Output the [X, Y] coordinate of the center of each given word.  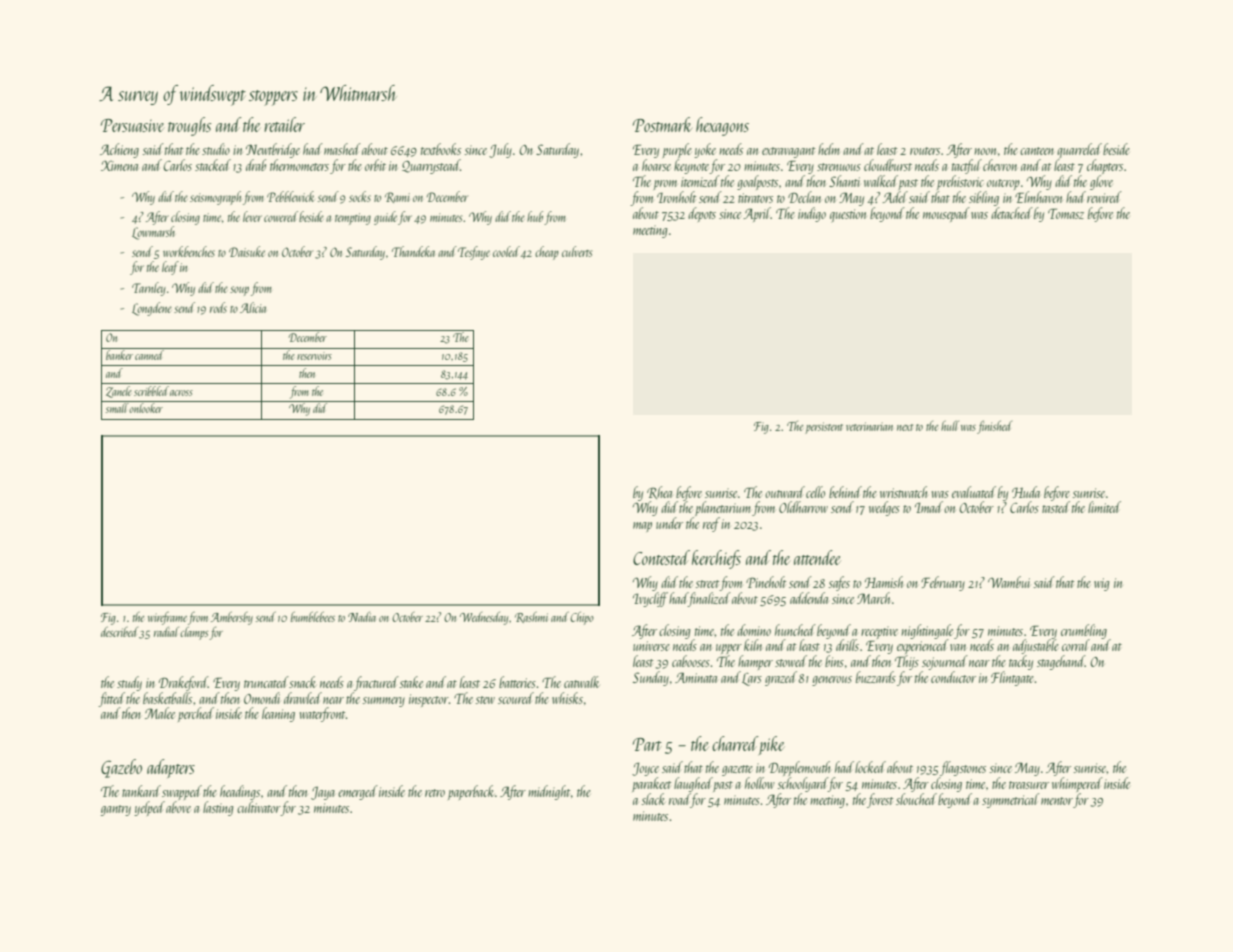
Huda [1026, 492]
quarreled [1079, 151]
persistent [824, 428]
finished [994, 427]
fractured [376, 683]
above [178, 807]
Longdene [152, 309]
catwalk [582, 682]
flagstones [963, 768]
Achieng [119, 150]
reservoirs [314, 356]
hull [950, 426]
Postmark [662, 124]
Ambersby [232, 618]
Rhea [659, 492]
